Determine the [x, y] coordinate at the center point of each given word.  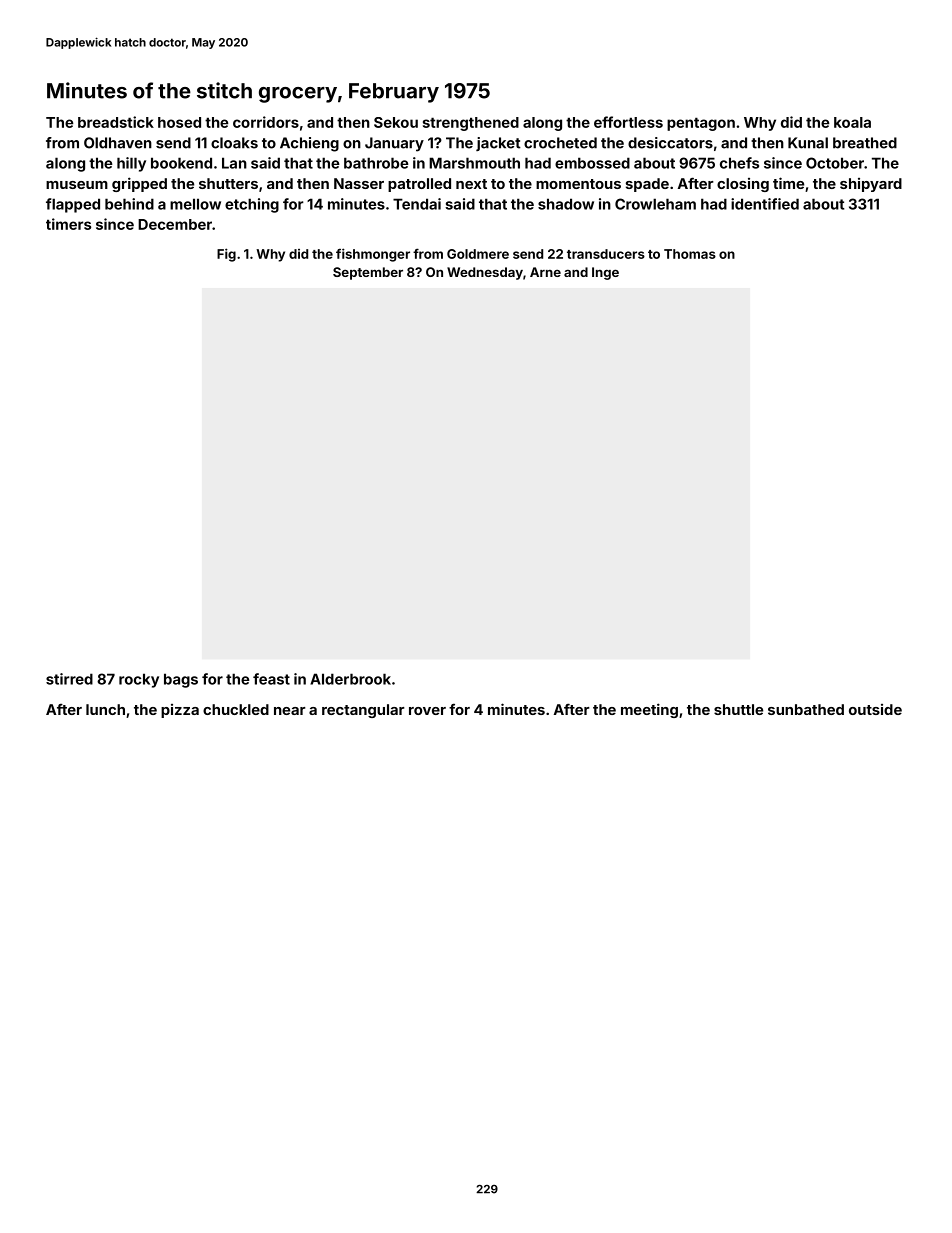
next [471, 184]
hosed [179, 122]
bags [181, 680]
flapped [73, 205]
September [368, 273]
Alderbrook [350, 679]
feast [271, 679]
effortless [628, 122]
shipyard [871, 185]
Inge [605, 273]
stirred [69, 679]
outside [875, 709]
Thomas [690, 254]
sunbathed [806, 709]
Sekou [396, 122]
